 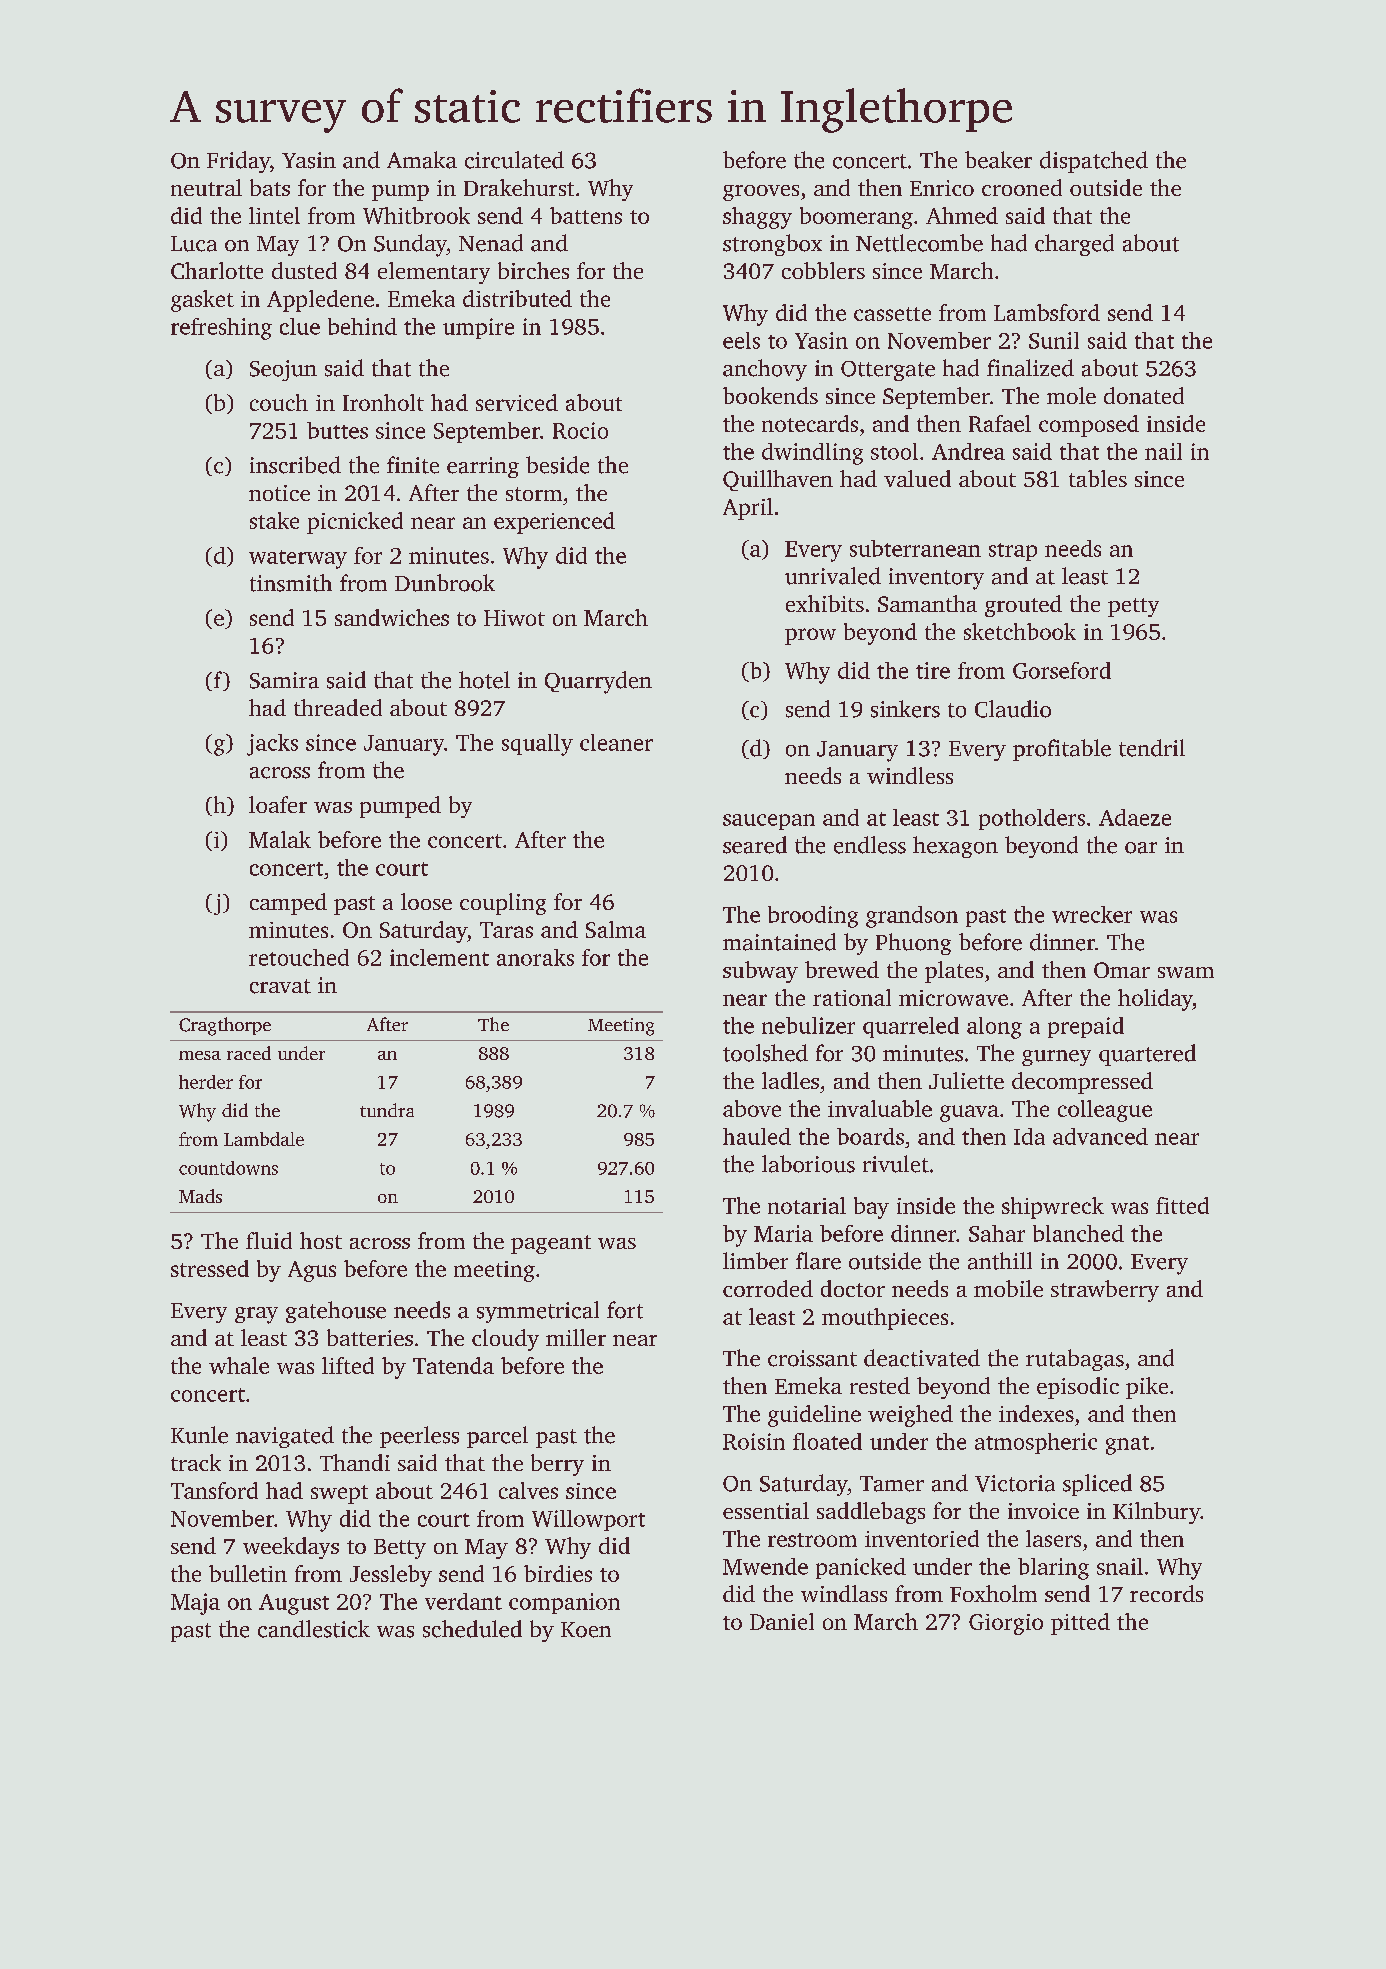 What do you see at coordinates (1094, 162) in the screenshot?
I see `dispatched` at bounding box center [1094, 162].
